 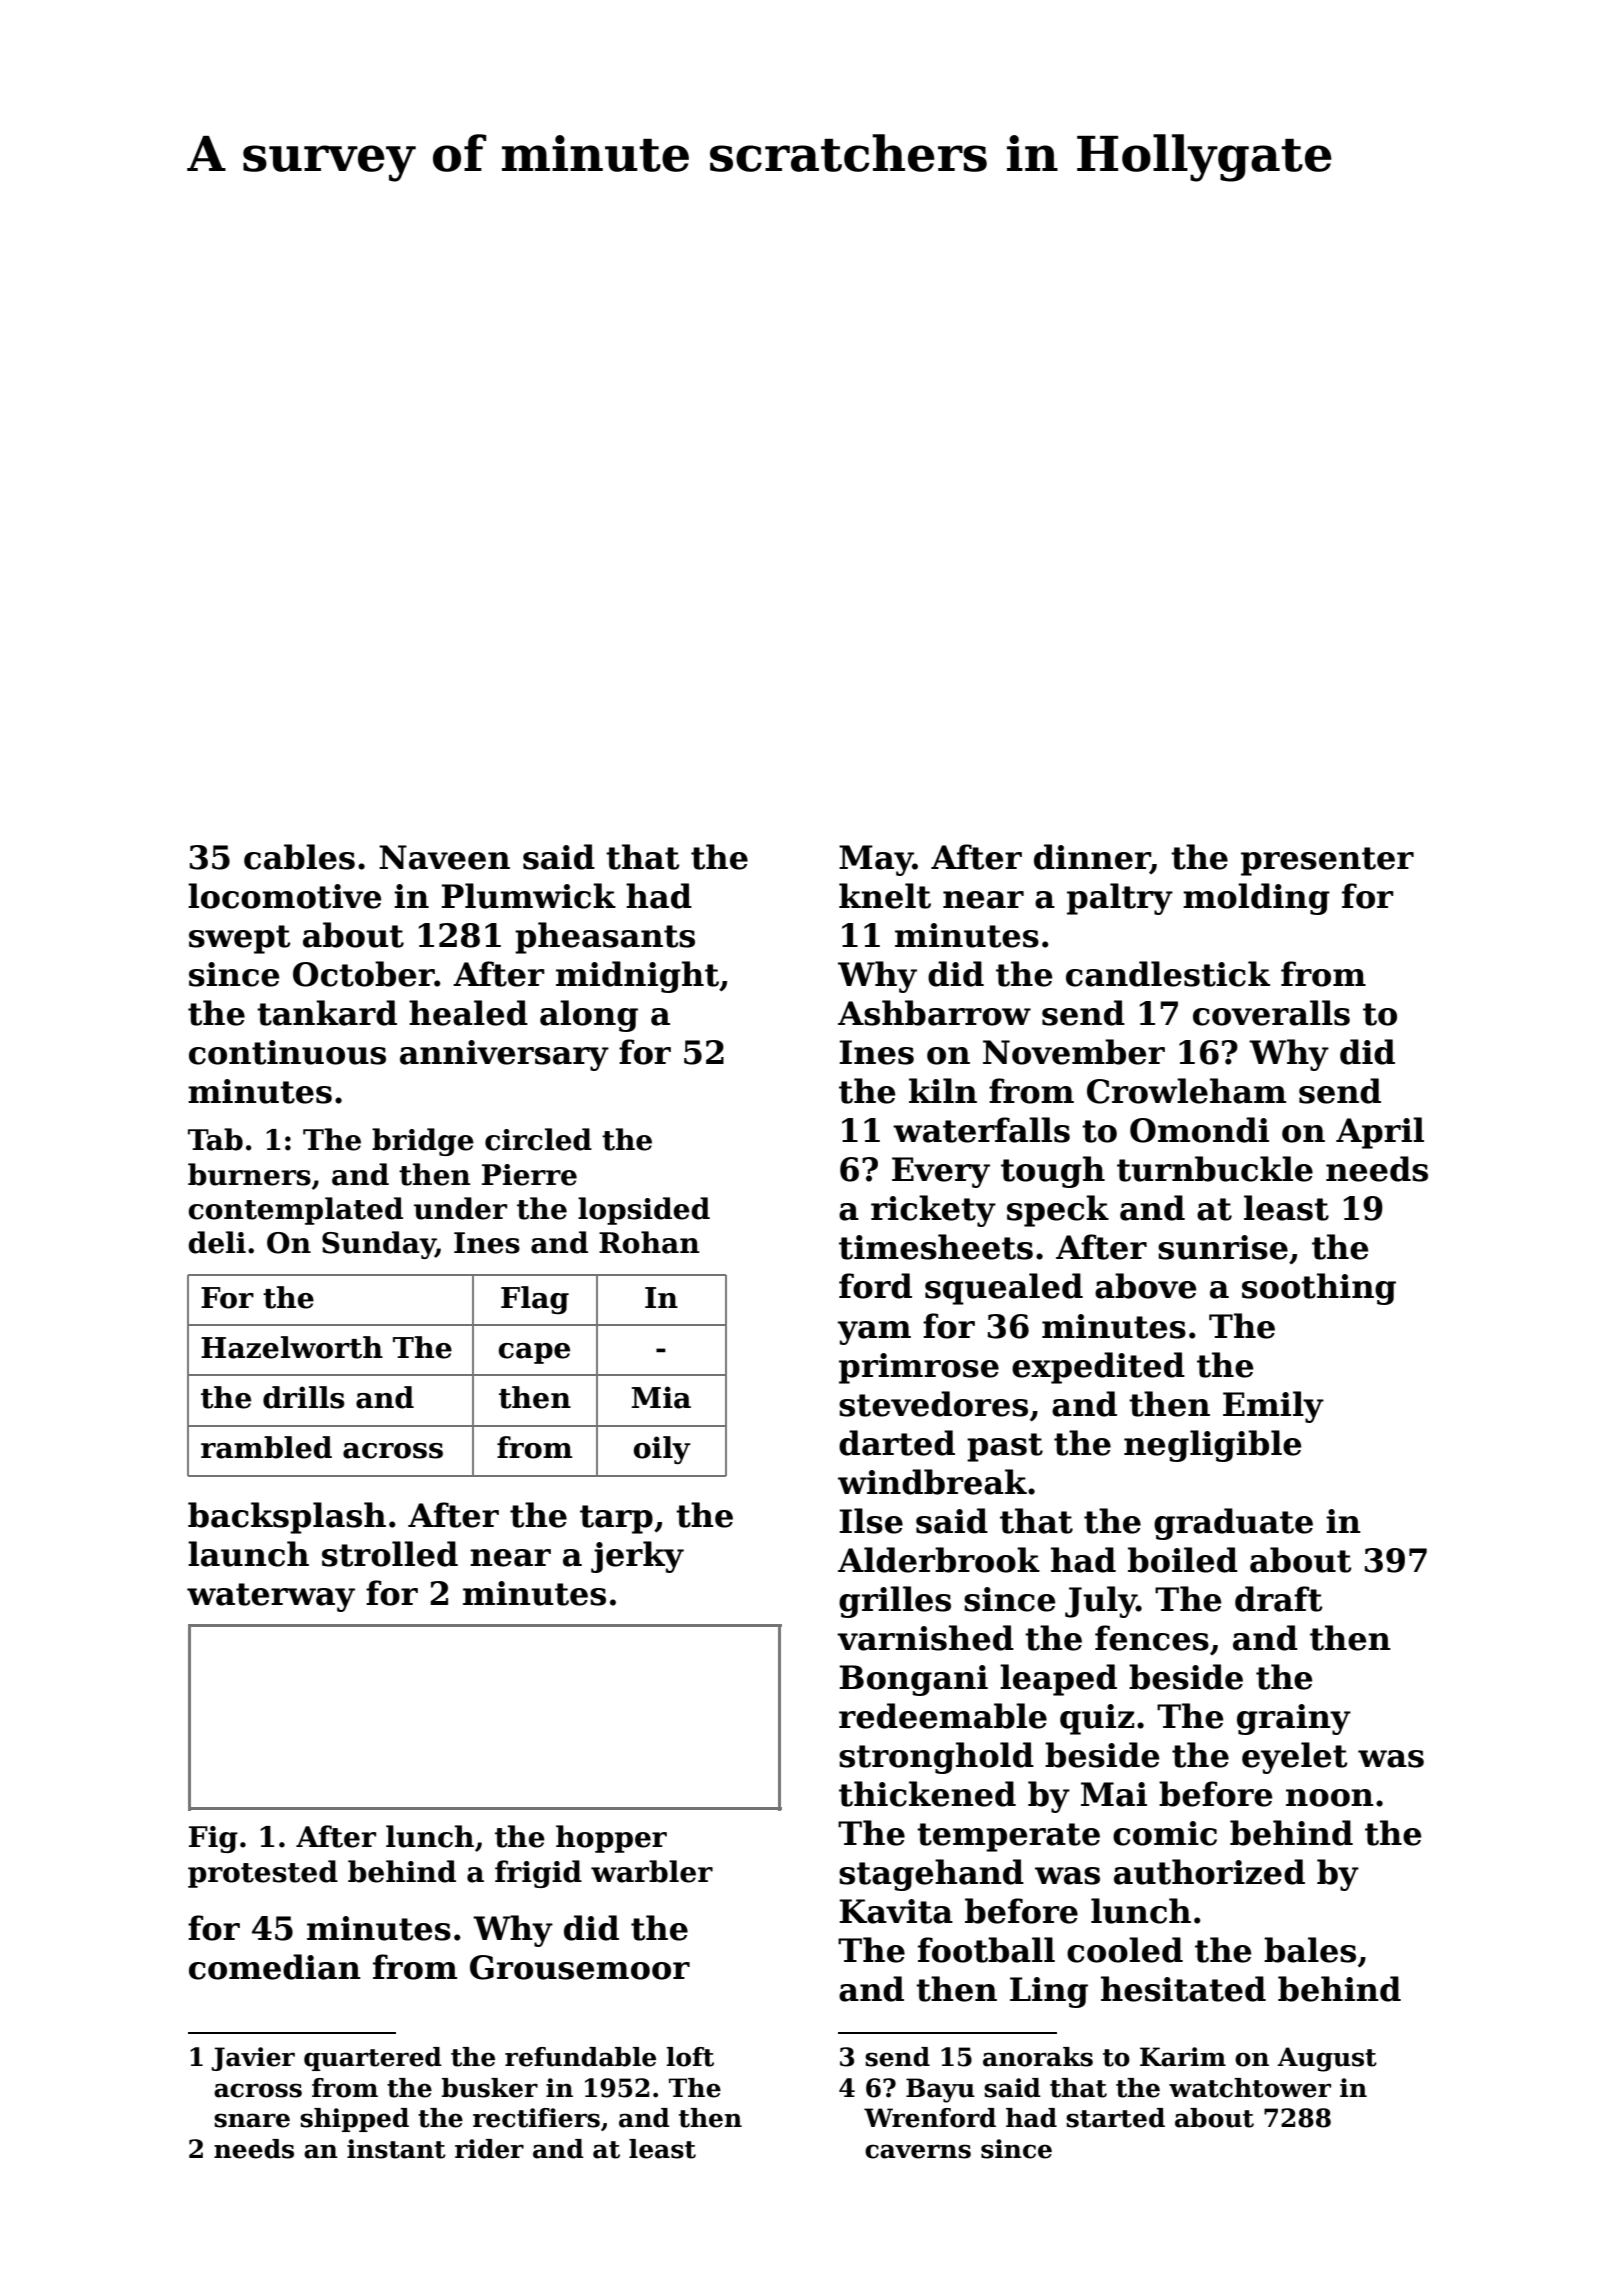 I want to click on strolled, so click(x=390, y=1554).
